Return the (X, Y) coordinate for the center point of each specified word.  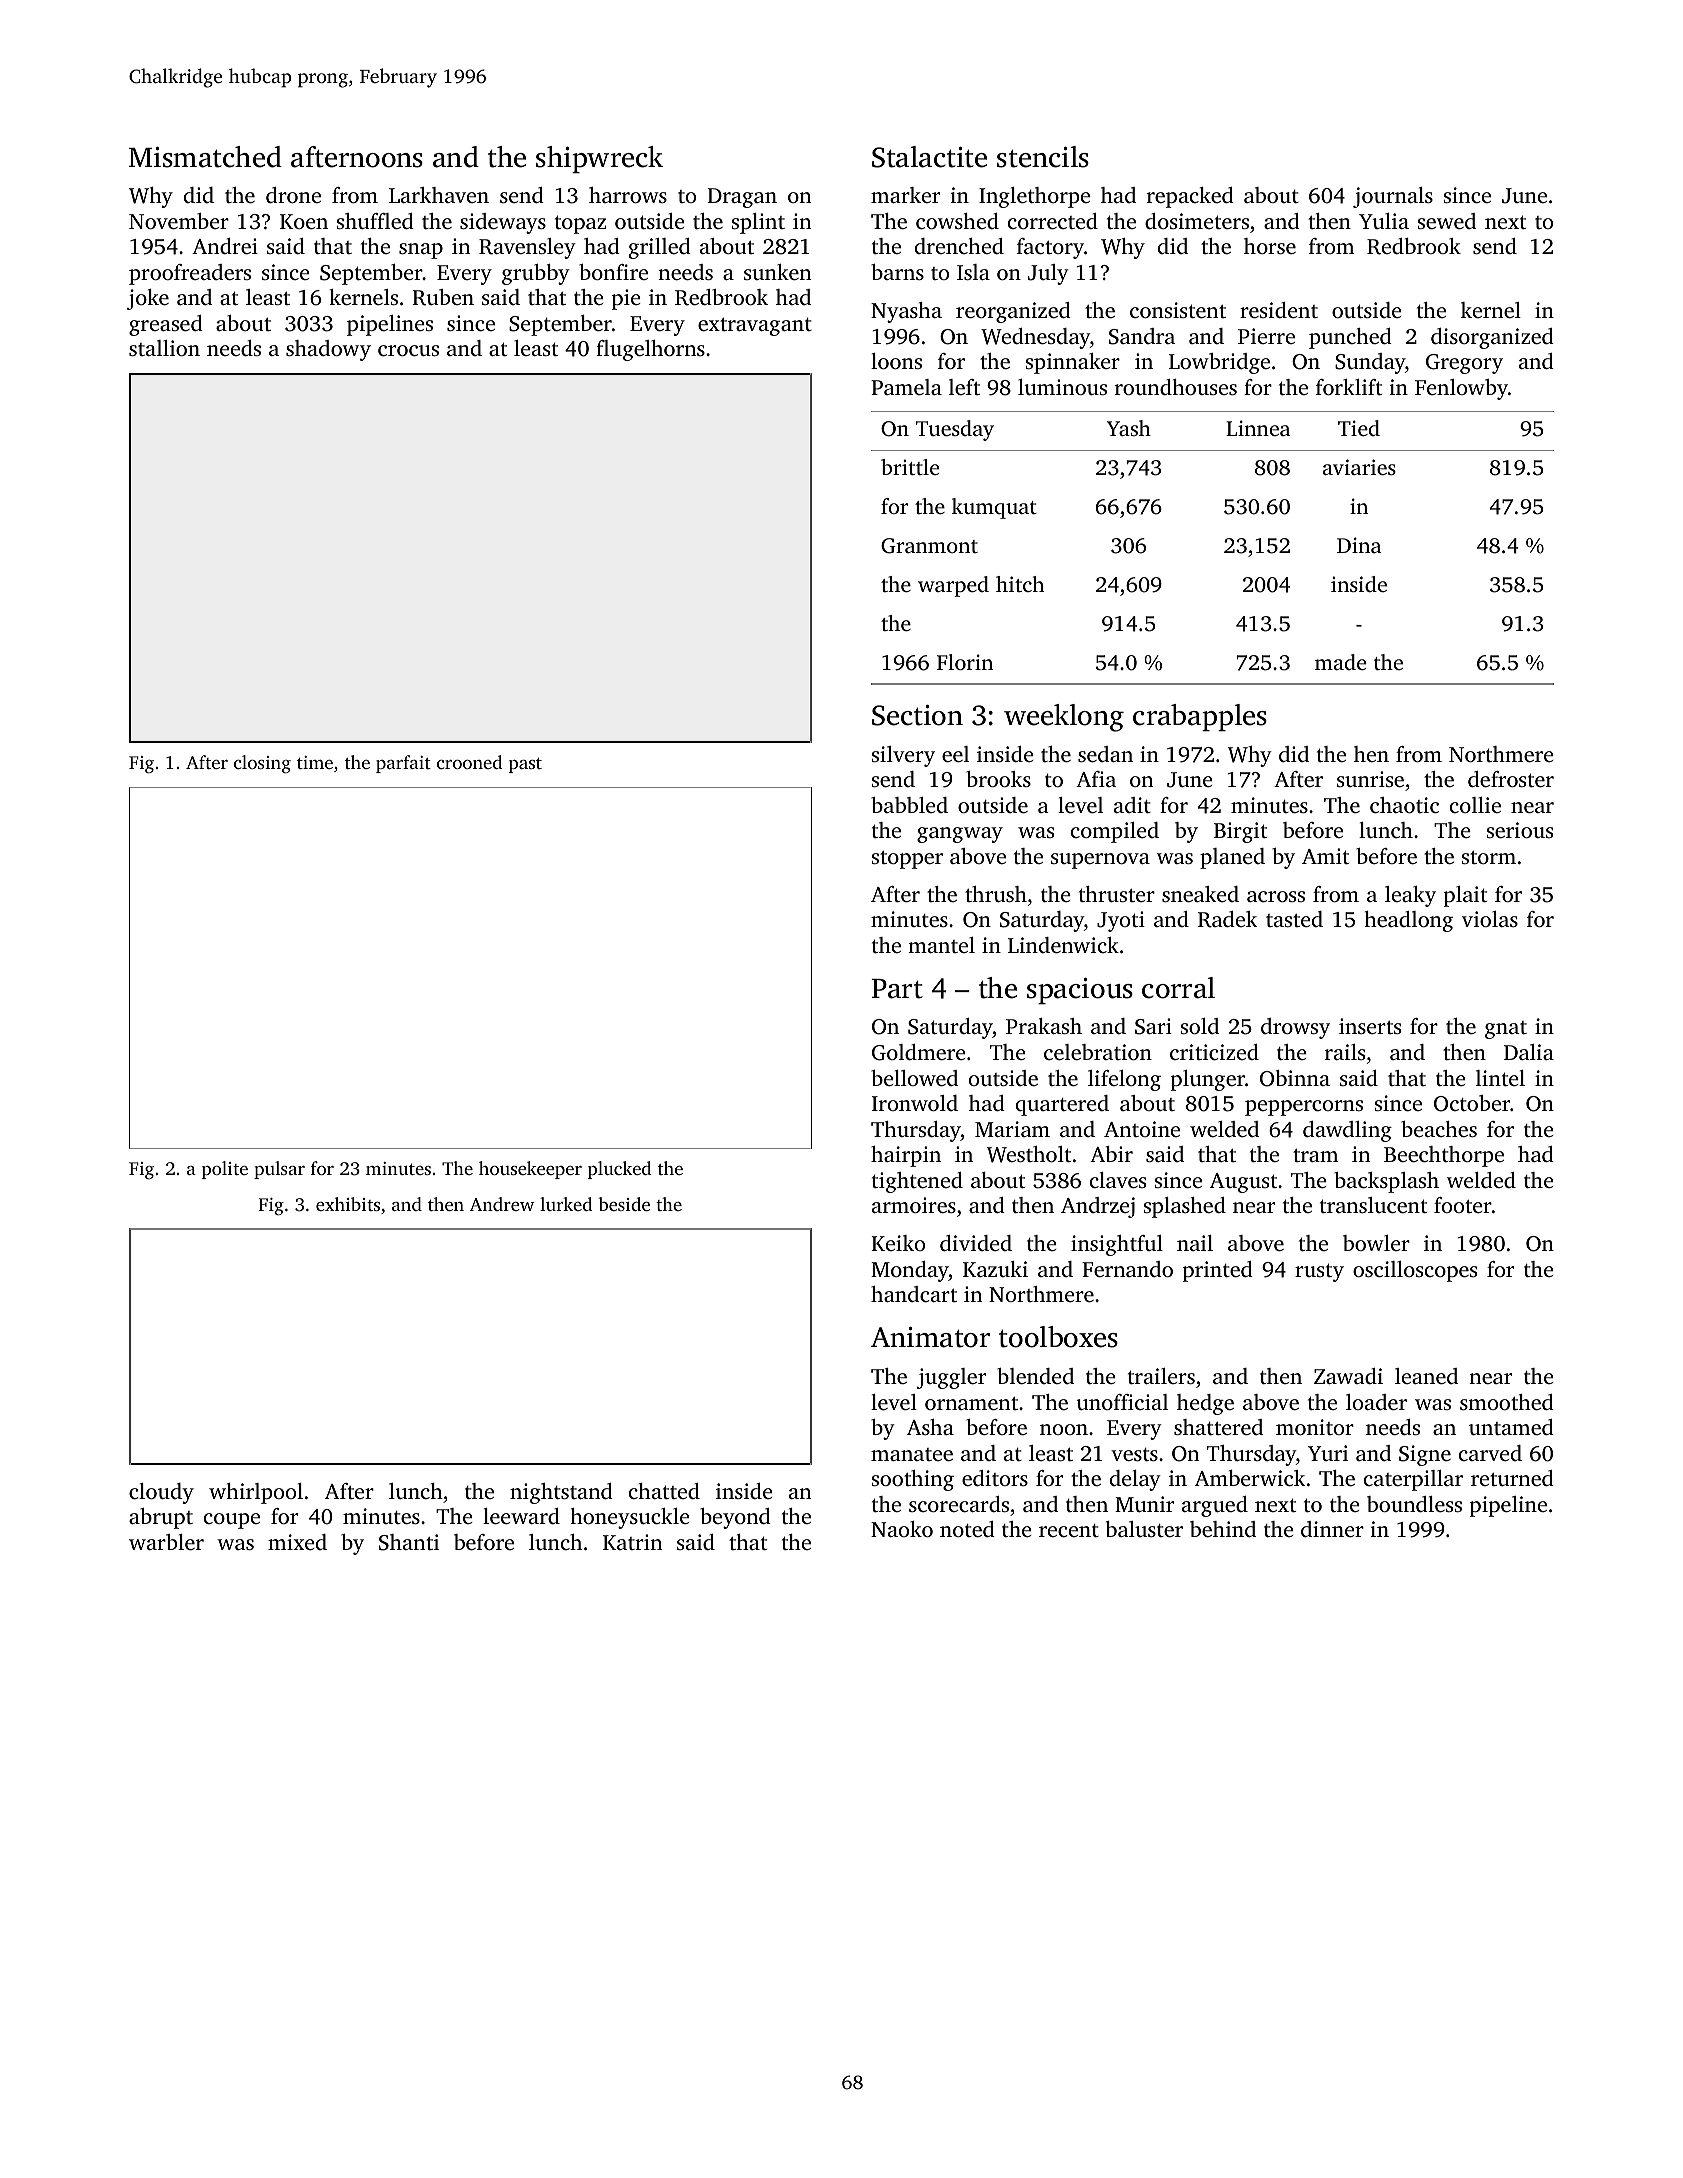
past (525, 765)
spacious (1080, 991)
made (1340, 662)
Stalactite (929, 157)
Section (917, 715)
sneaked (1200, 894)
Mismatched (205, 157)
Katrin (632, 1542)
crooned (469, 762)
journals (1393, 197)
